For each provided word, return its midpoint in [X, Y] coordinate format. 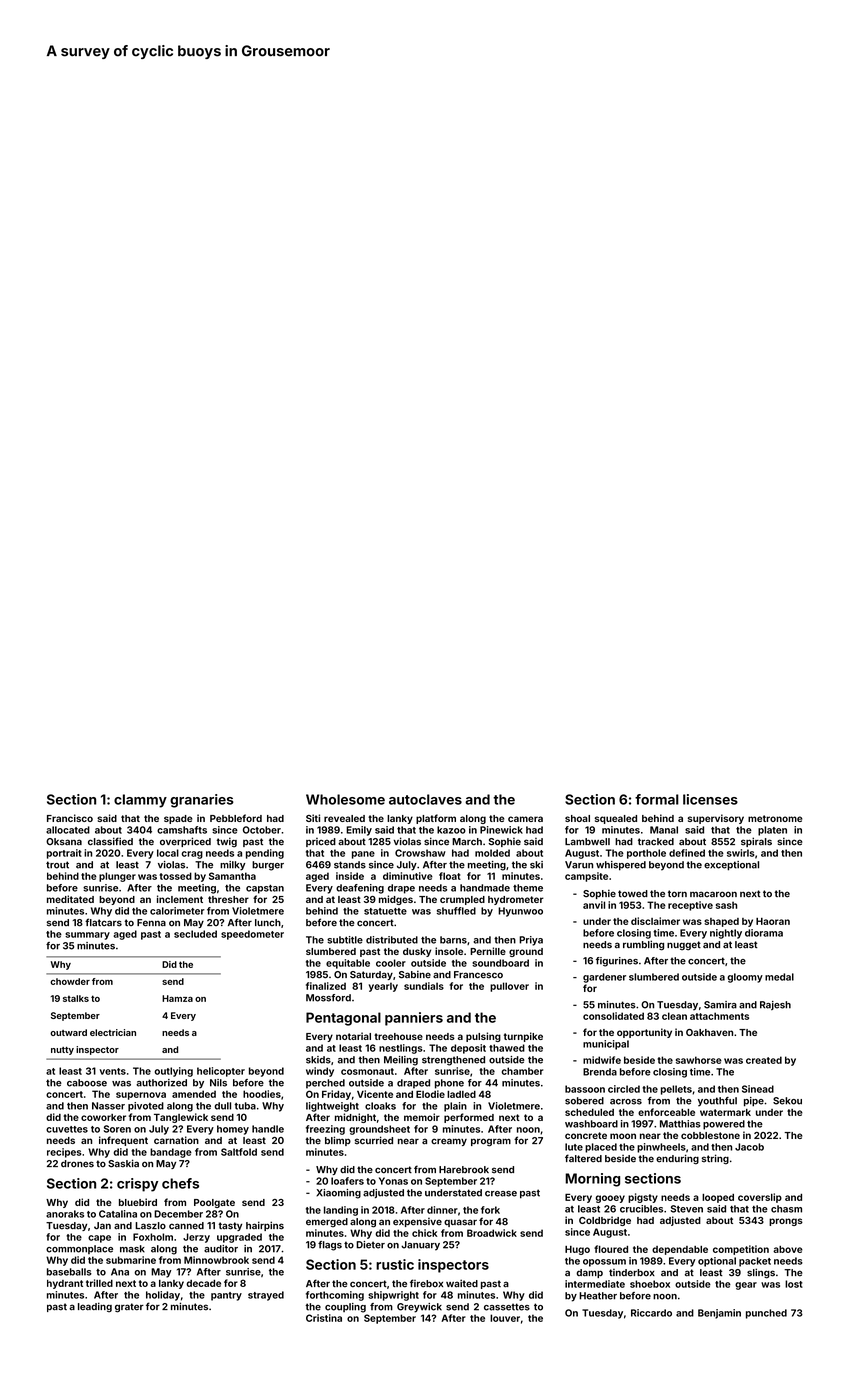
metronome [775, 818]
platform [436, 819]
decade [203, 1283]
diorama [764, 933]
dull [222, 1106]
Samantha [232, 876]
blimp [338, 1141]
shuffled [456, 911]
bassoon [585, 1089]
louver [505, 1318]
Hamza [177, 998]
